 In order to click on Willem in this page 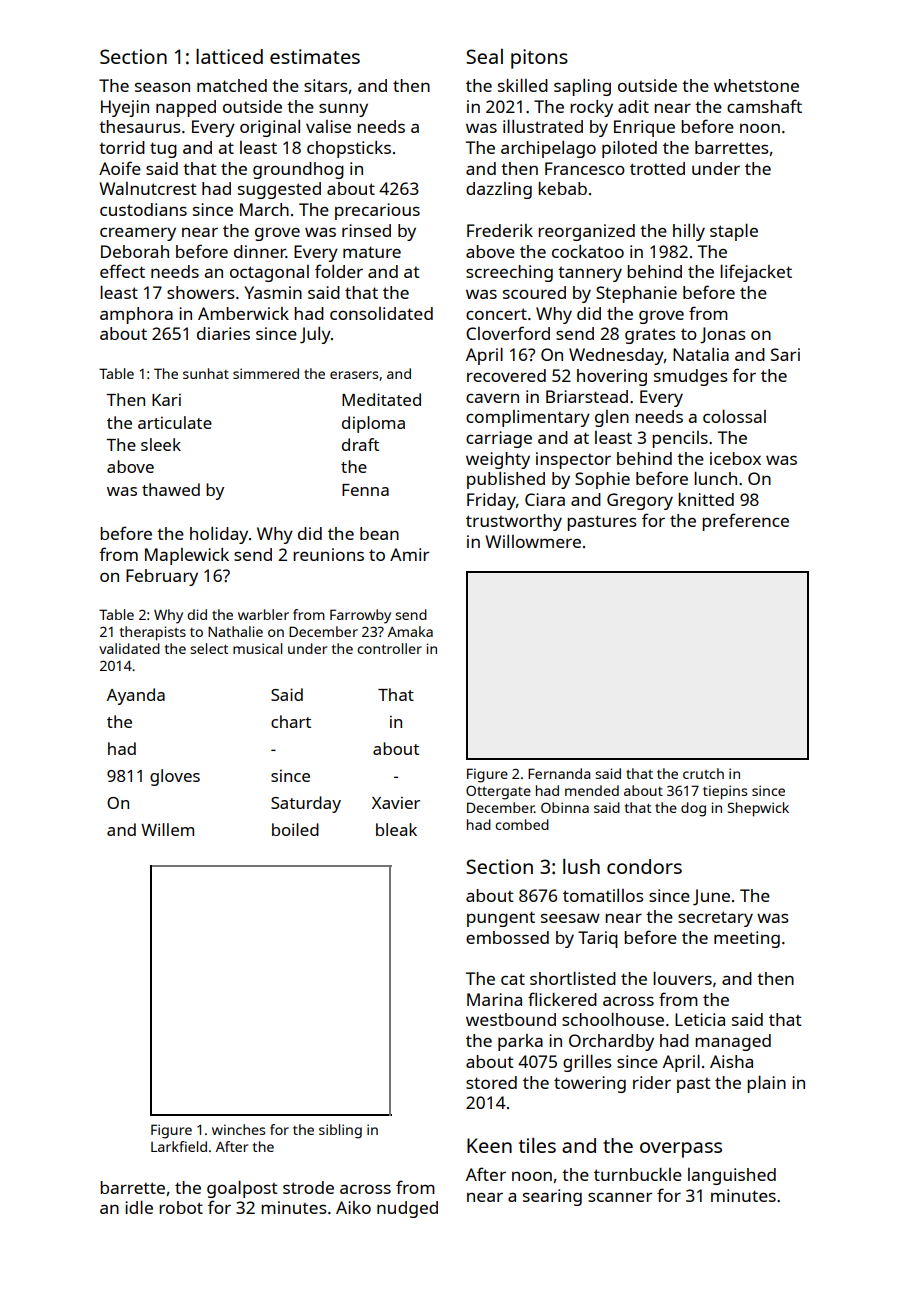, I will do `click(167, 829)`.
